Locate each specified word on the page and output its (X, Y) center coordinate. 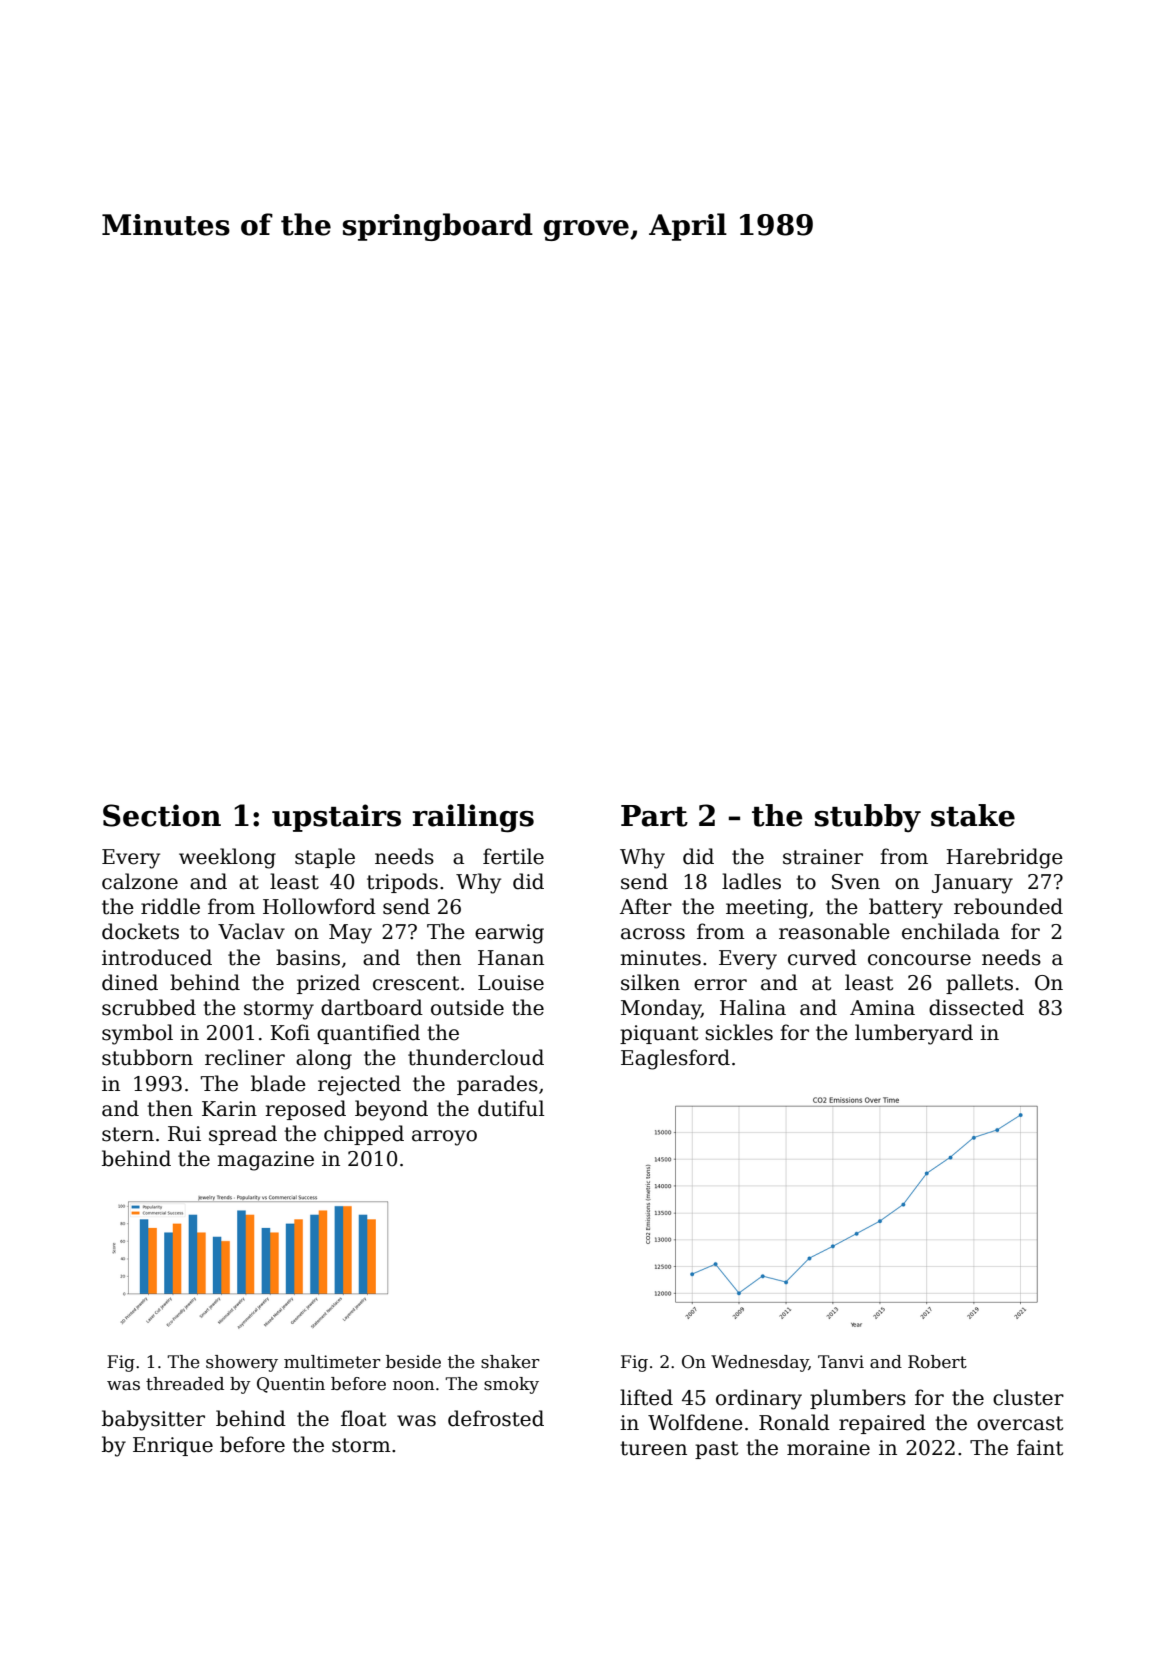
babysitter (153, 1420)
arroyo (444, 1138)
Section (162, 815)
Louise (511, 983)
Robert (937, 1362)
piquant (659, 1034)
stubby (868, 818)
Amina (882, 1008)
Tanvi (841, 1361)
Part (654, 816)
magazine (265, 1161)
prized (328, 984)
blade (278, 1083)
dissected (976, 1007)
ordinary (759, 1399)
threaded (185, 1384)
